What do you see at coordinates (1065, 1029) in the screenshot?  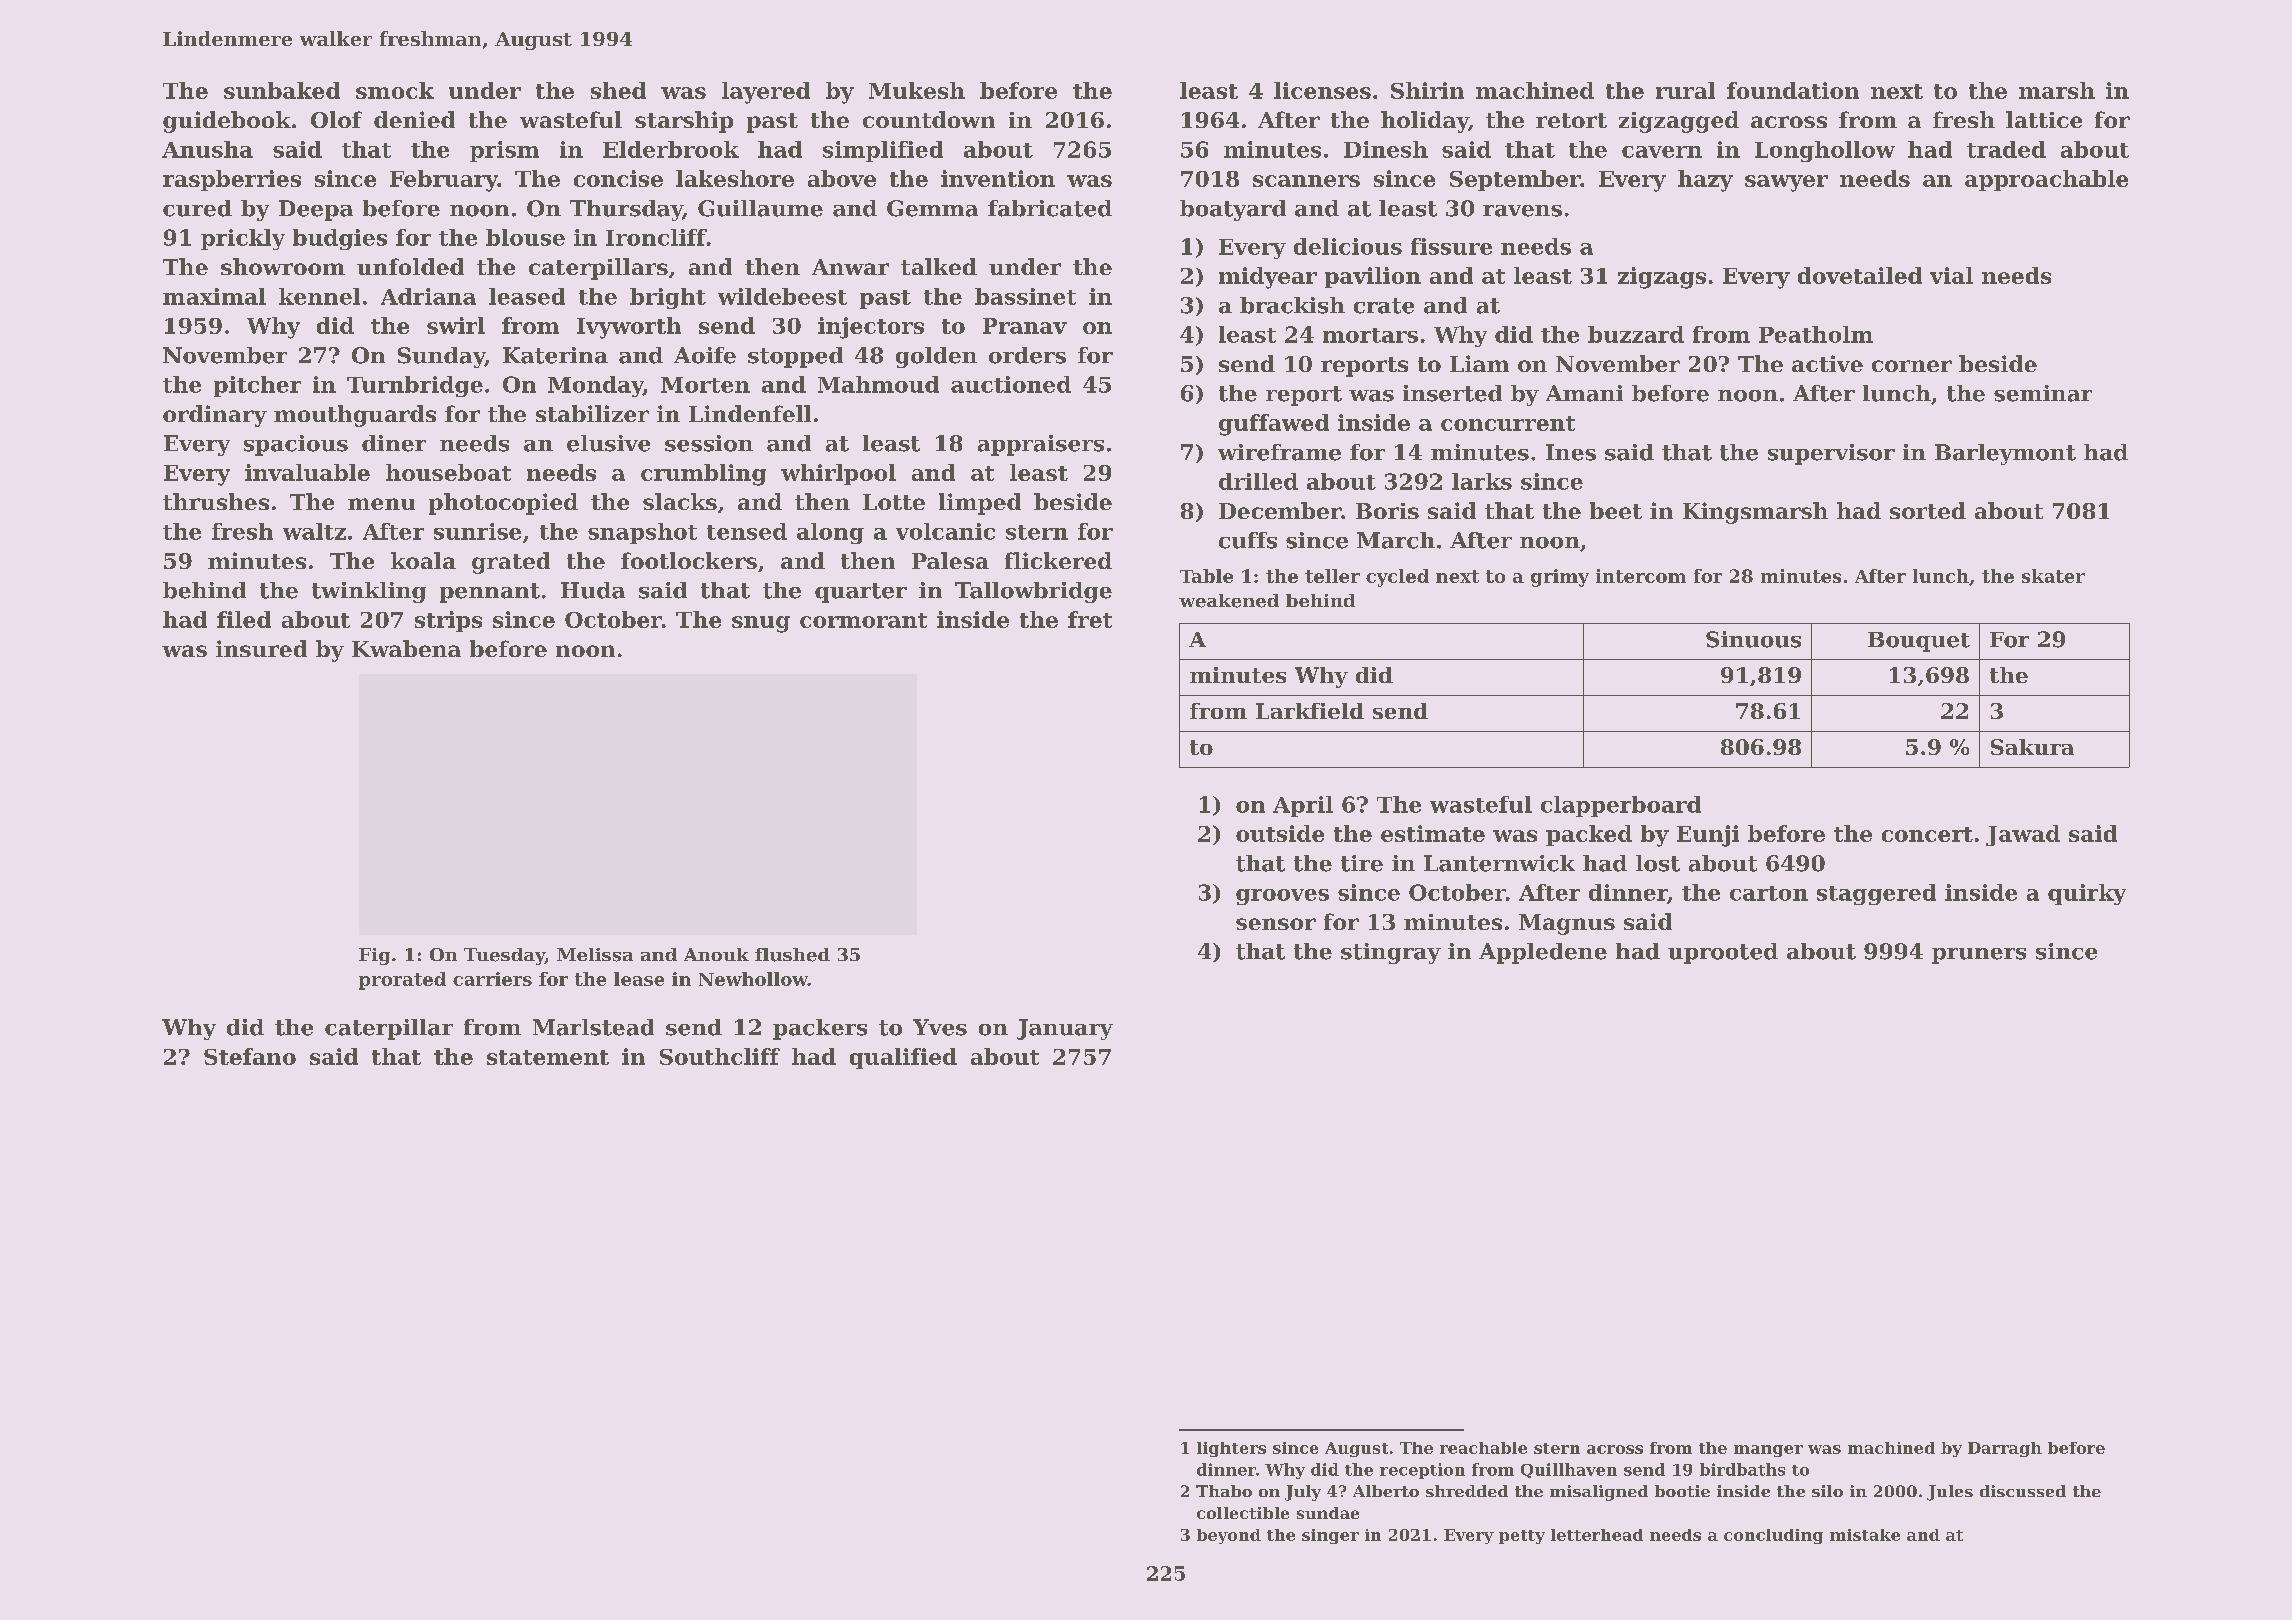 I see `January` at bounding box center [1065, 1029].
